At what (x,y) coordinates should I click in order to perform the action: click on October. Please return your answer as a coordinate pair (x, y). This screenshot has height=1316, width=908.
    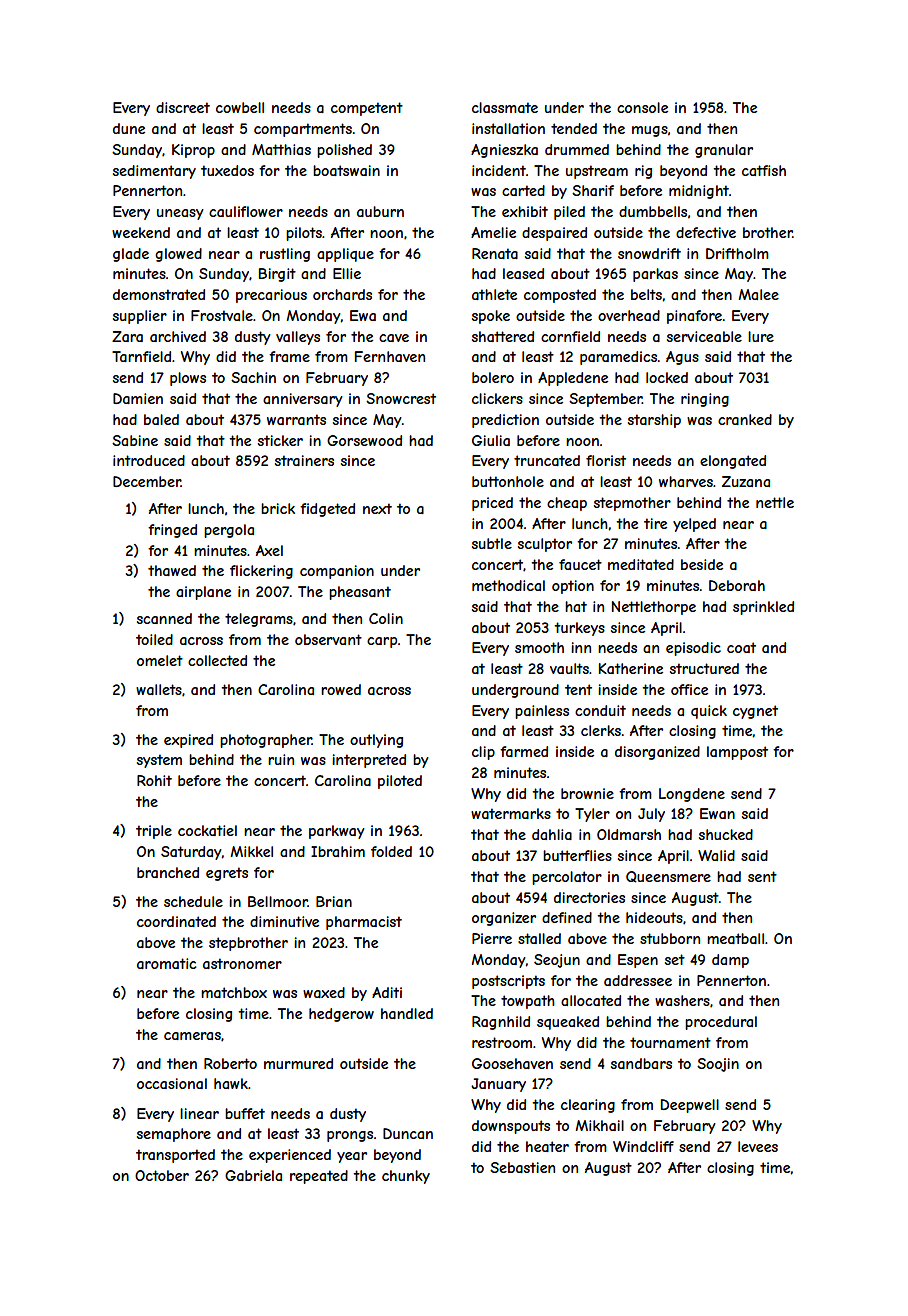
    Looking at the image, I should click on (162, 1175).
